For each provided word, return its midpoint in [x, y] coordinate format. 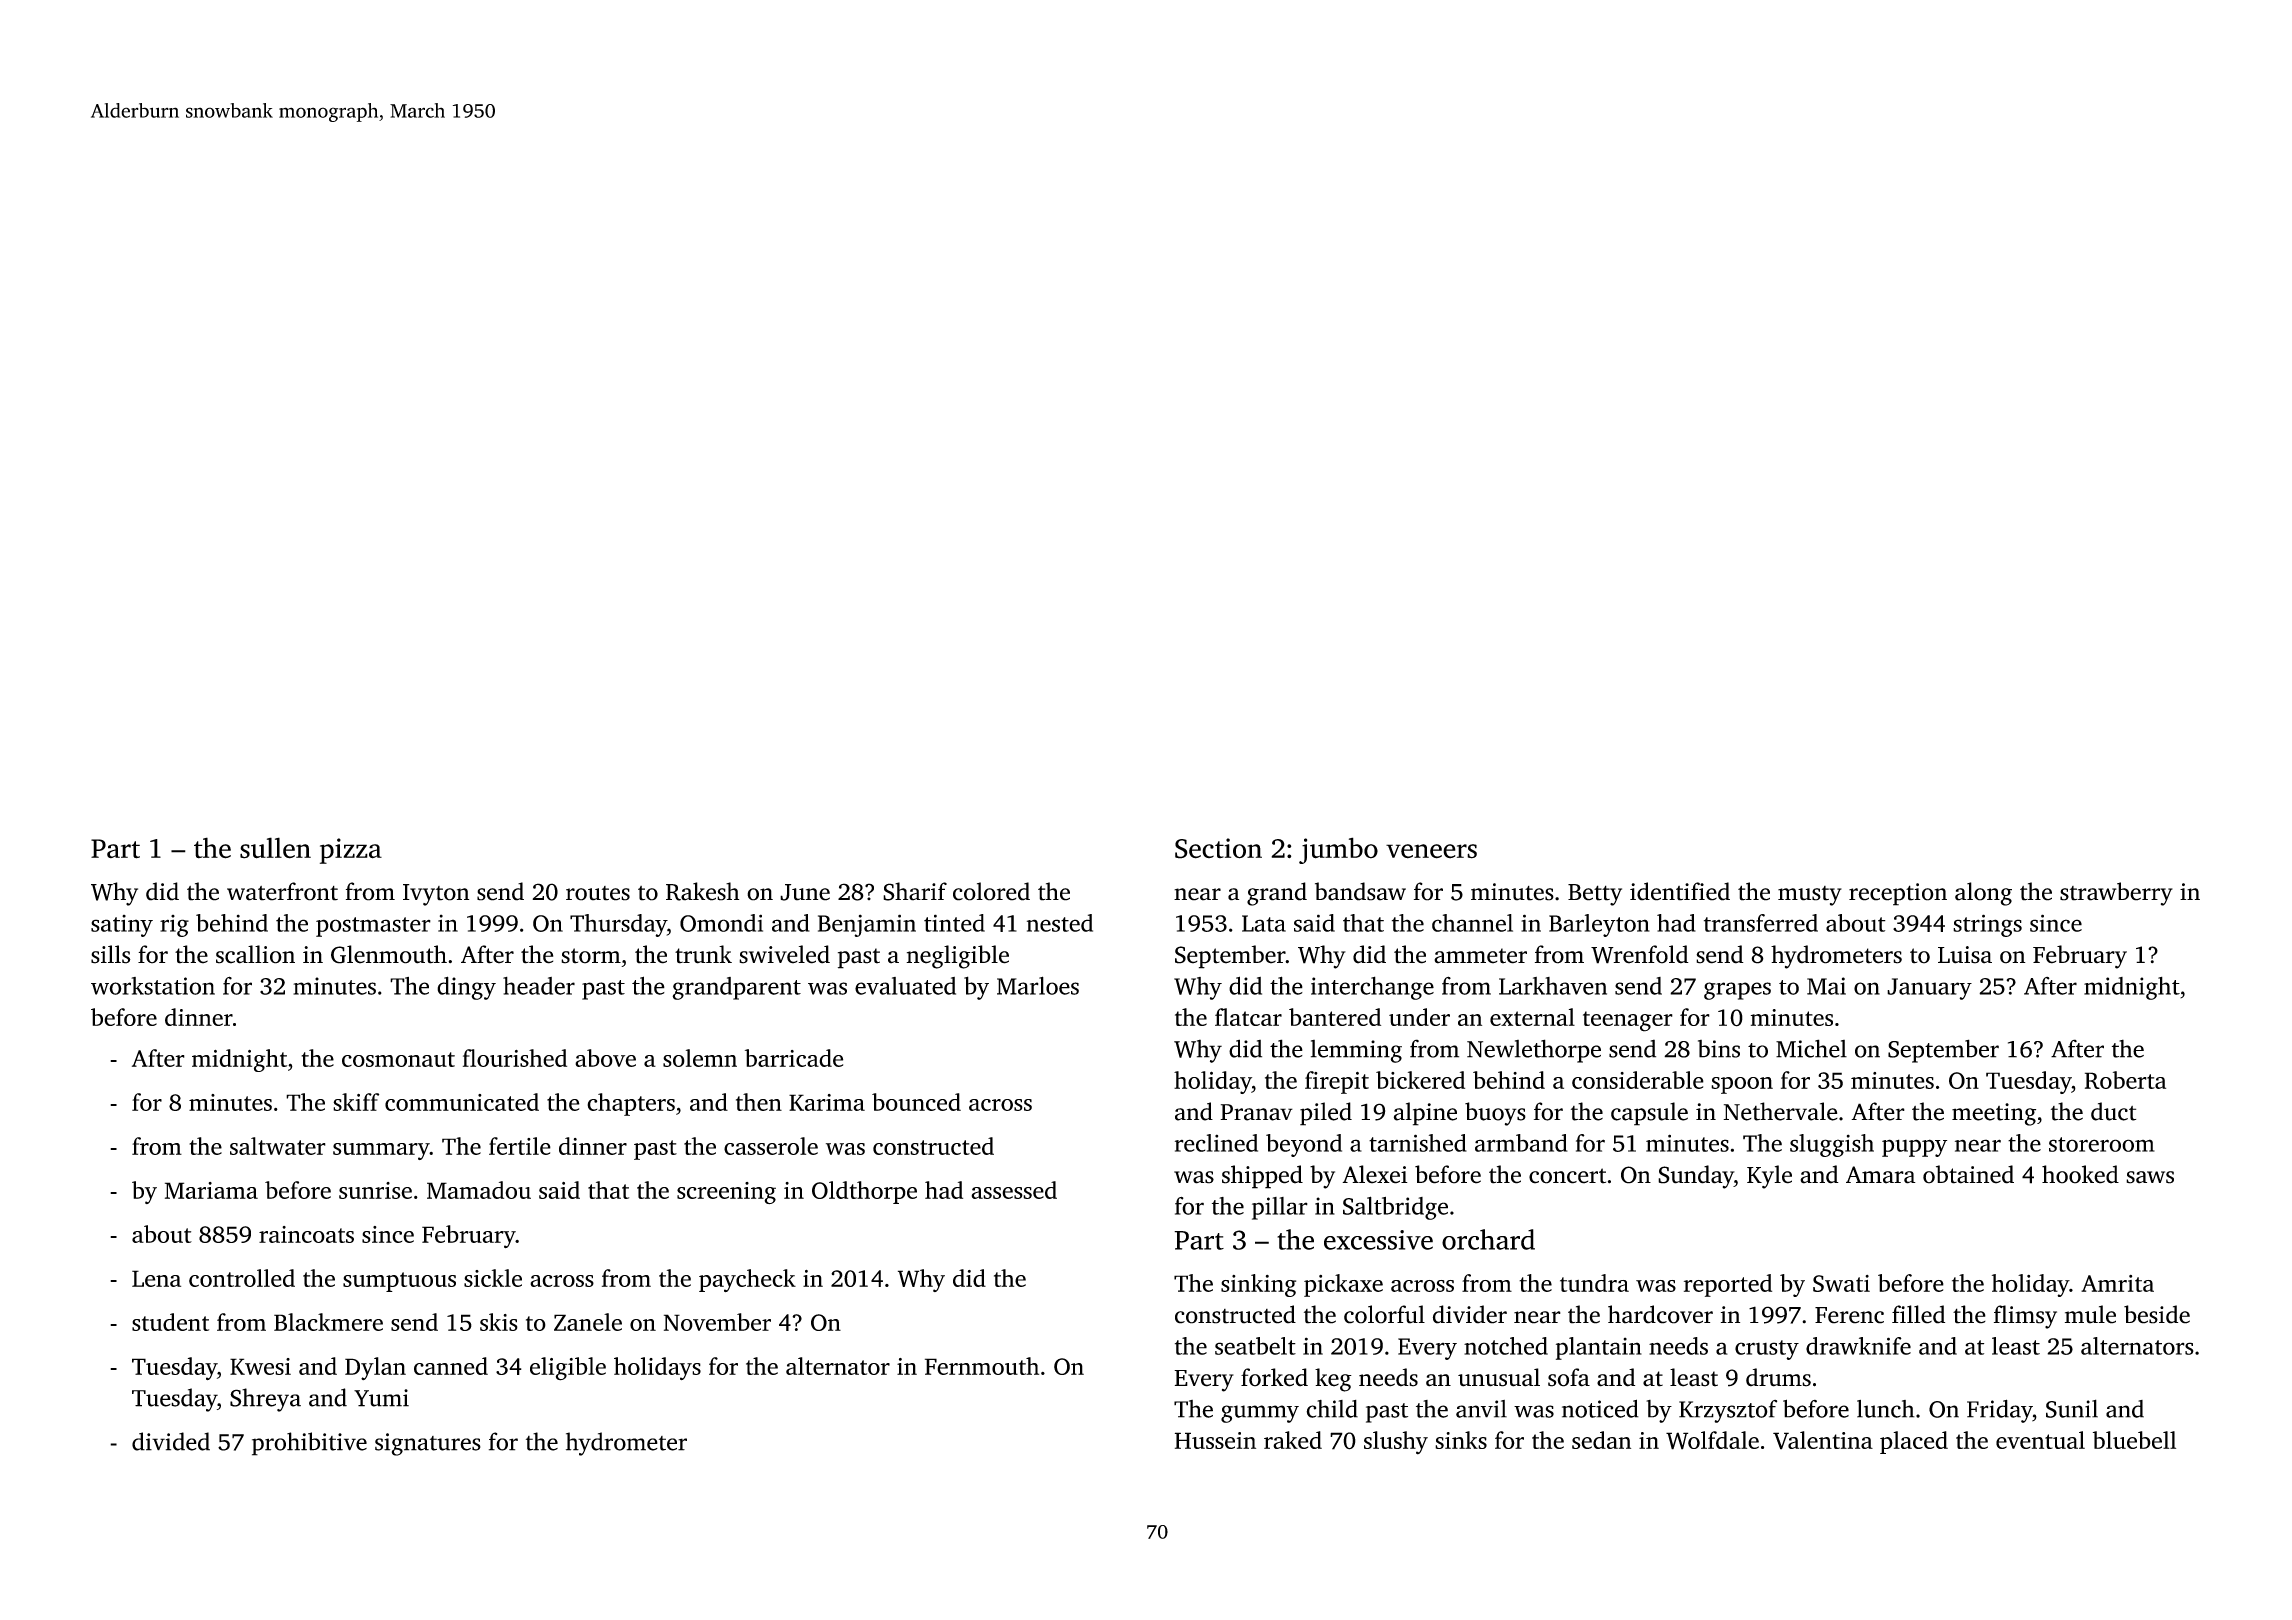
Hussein [1215, 1440]
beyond [1304, 1145]
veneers [1431, 851]
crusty [1767, 1350]
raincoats [306, 1234]
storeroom [2102, 1144]
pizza [351, 851]
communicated [462, 1102]
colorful [1384, 1314]
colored [991, 891]
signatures [428, 1444]
